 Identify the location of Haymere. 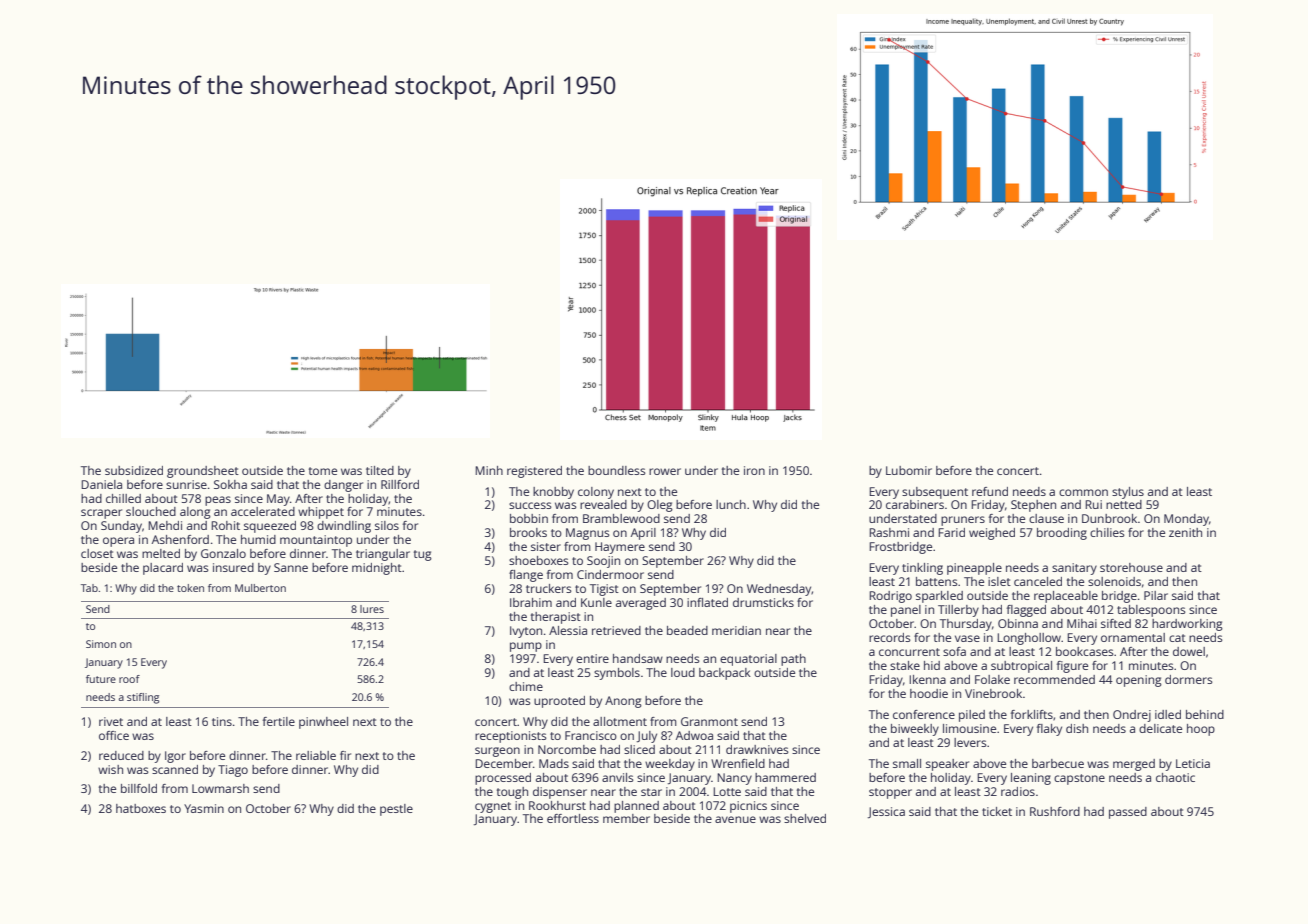
(620, 548).
